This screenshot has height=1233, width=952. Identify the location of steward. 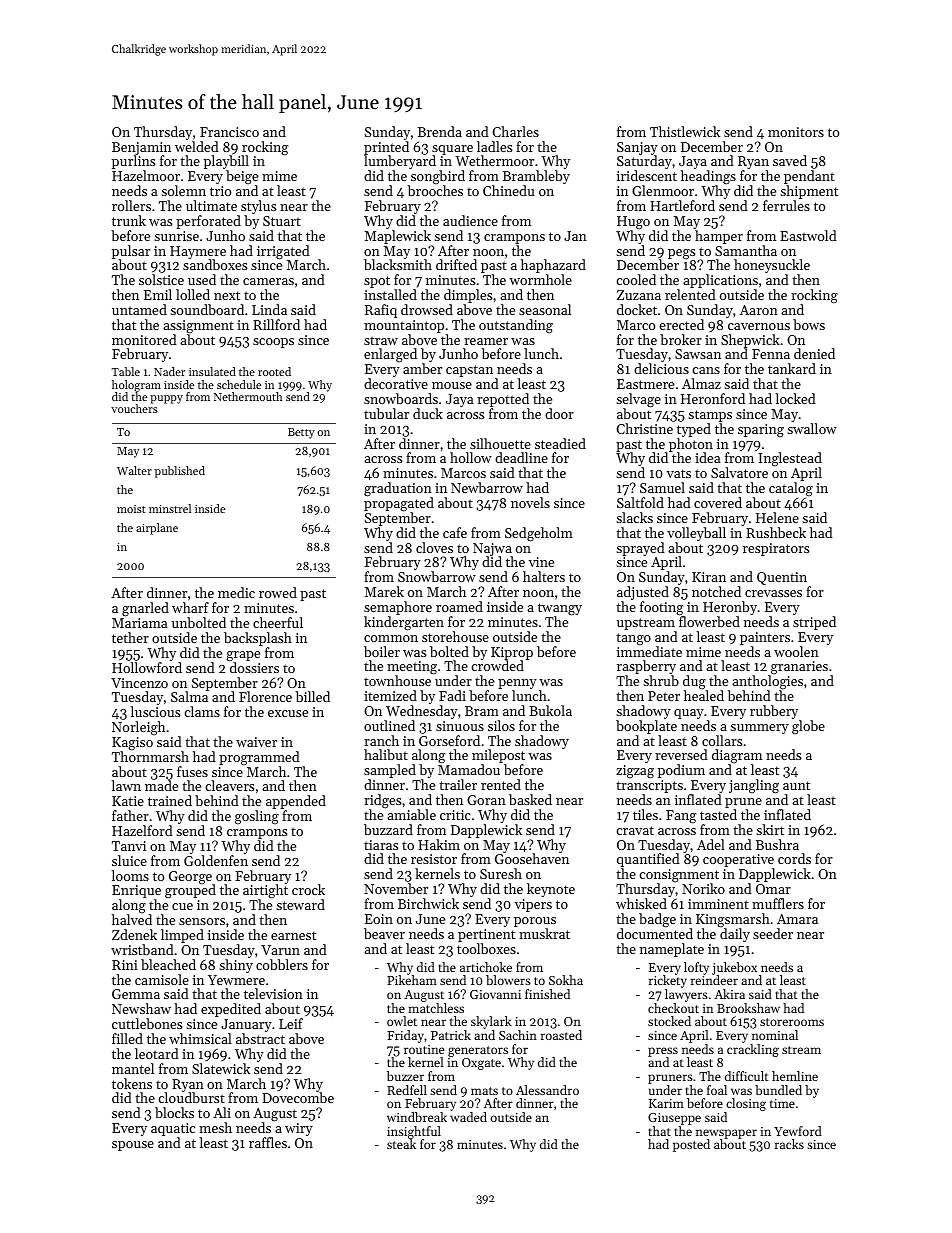
(300, 905).
